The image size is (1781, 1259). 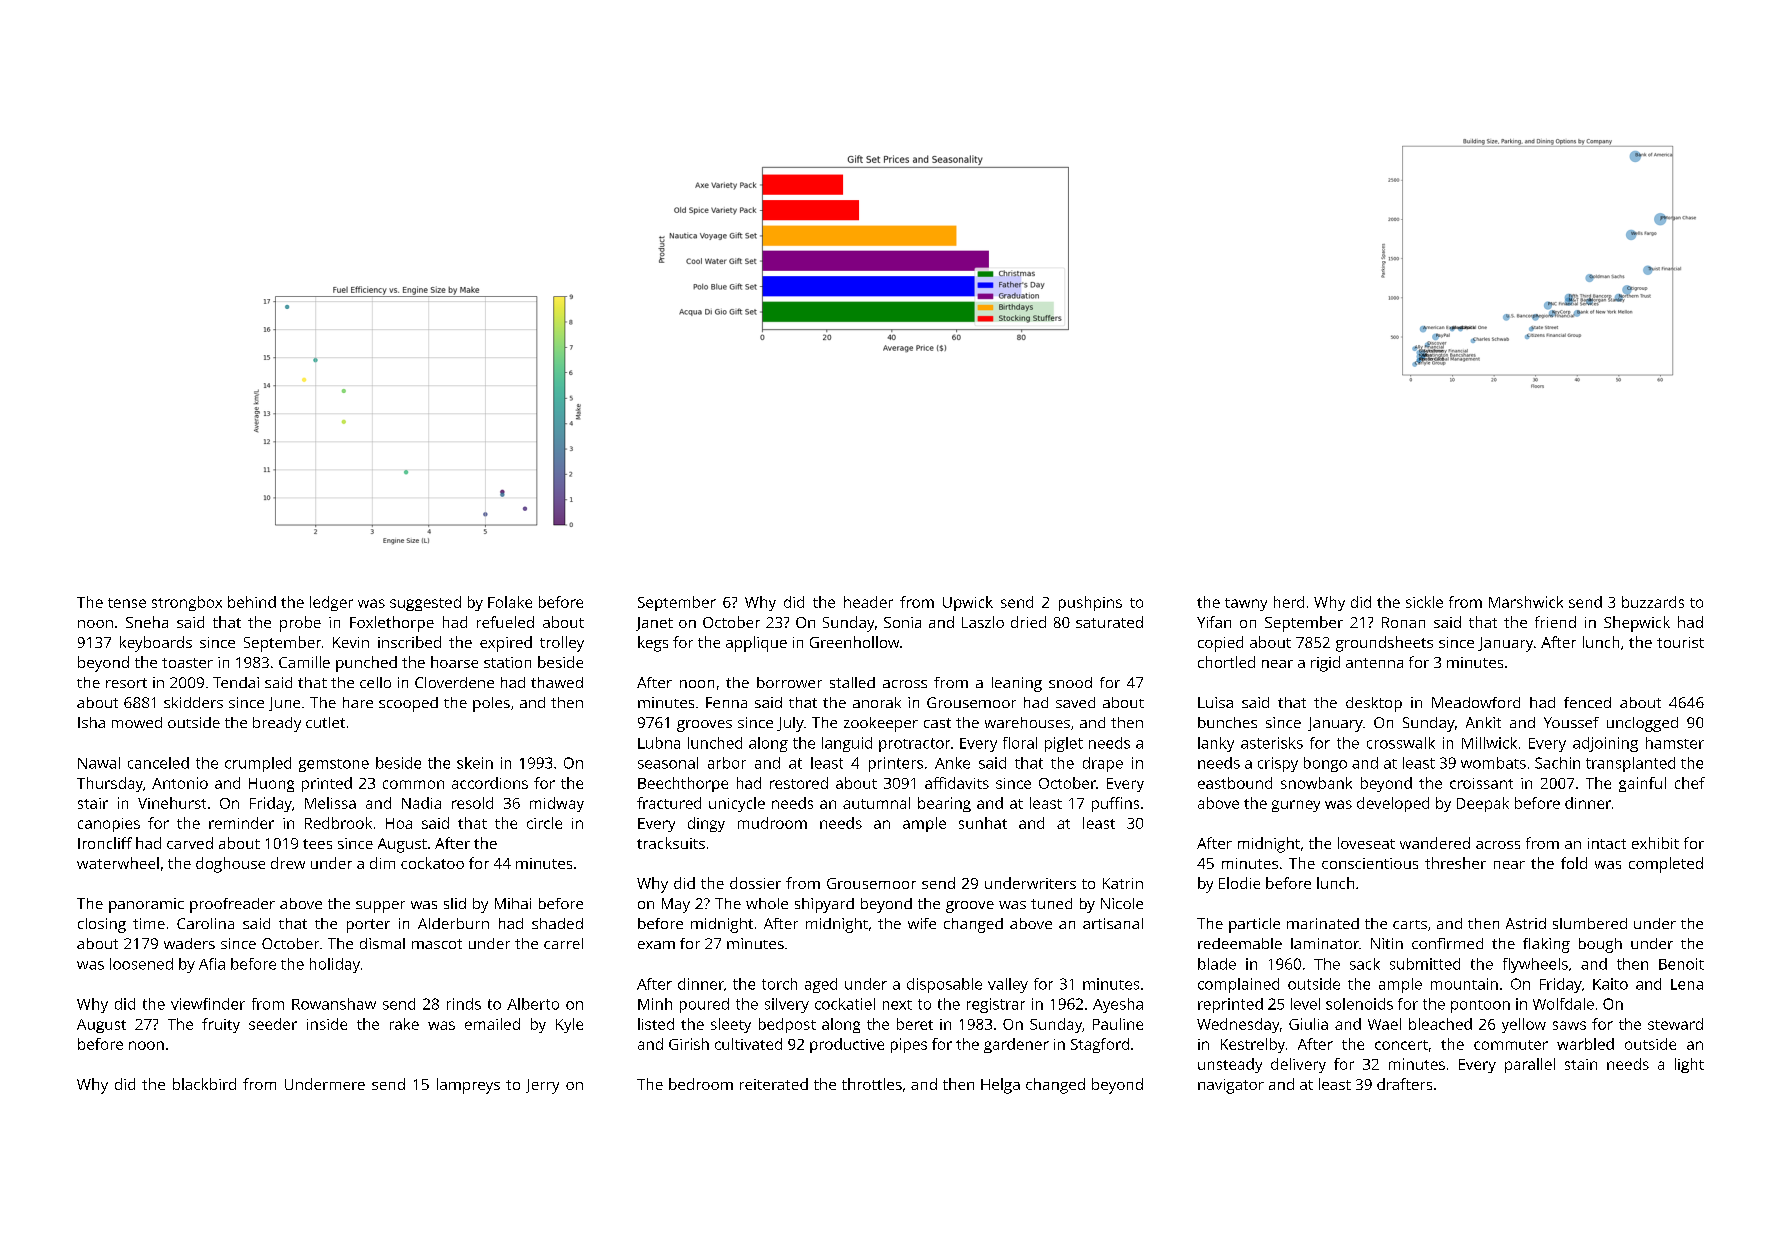 What do you see at coordinates (208, 1004) in the screenshot?
I see `viewfinder` at bounding box center [208, 1004].
